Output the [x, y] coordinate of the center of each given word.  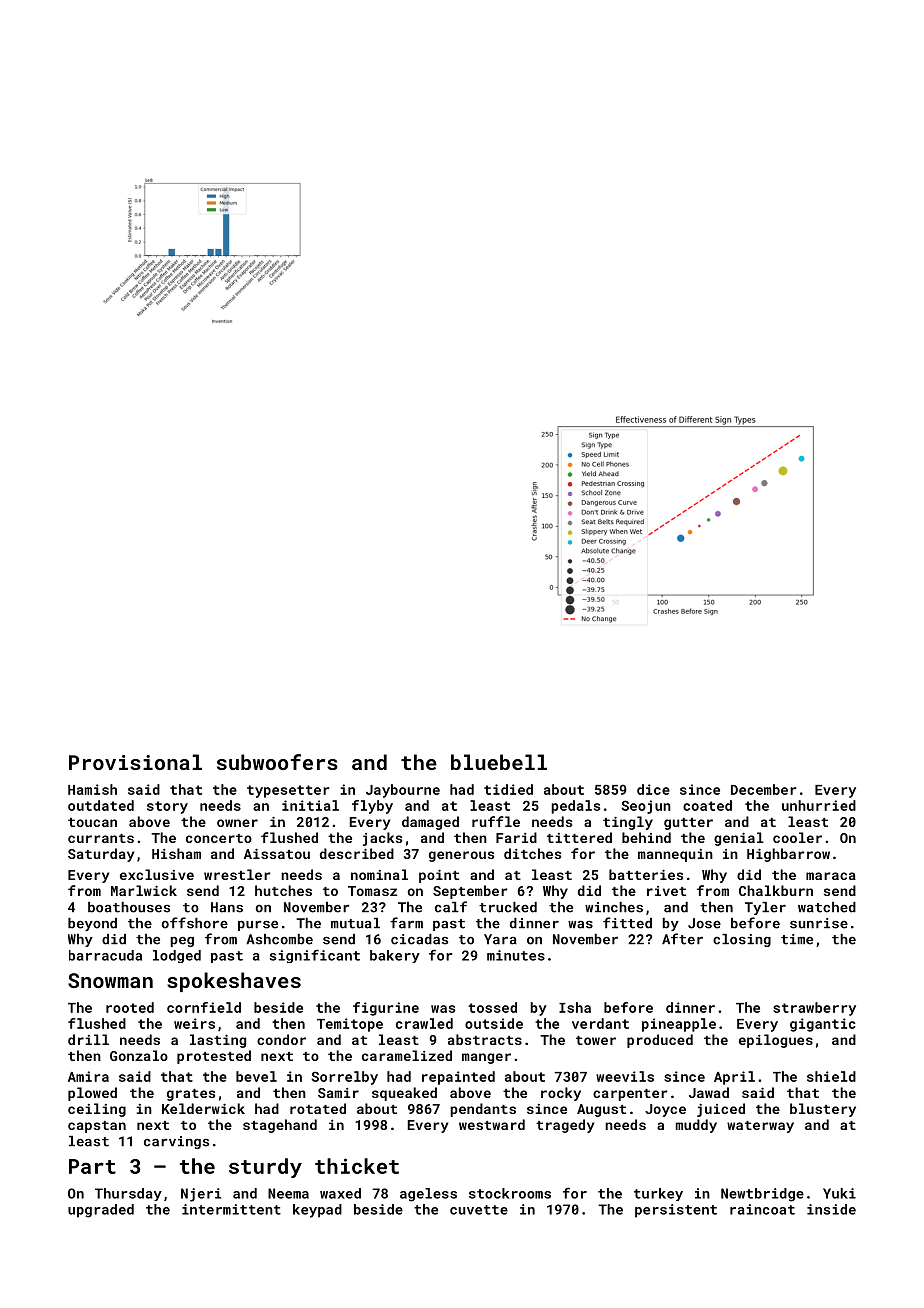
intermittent [231, 1209]
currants [101, 838]
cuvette [479, 1210]
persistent [676, 1211]
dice [653, 789]
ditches [532, 853]
